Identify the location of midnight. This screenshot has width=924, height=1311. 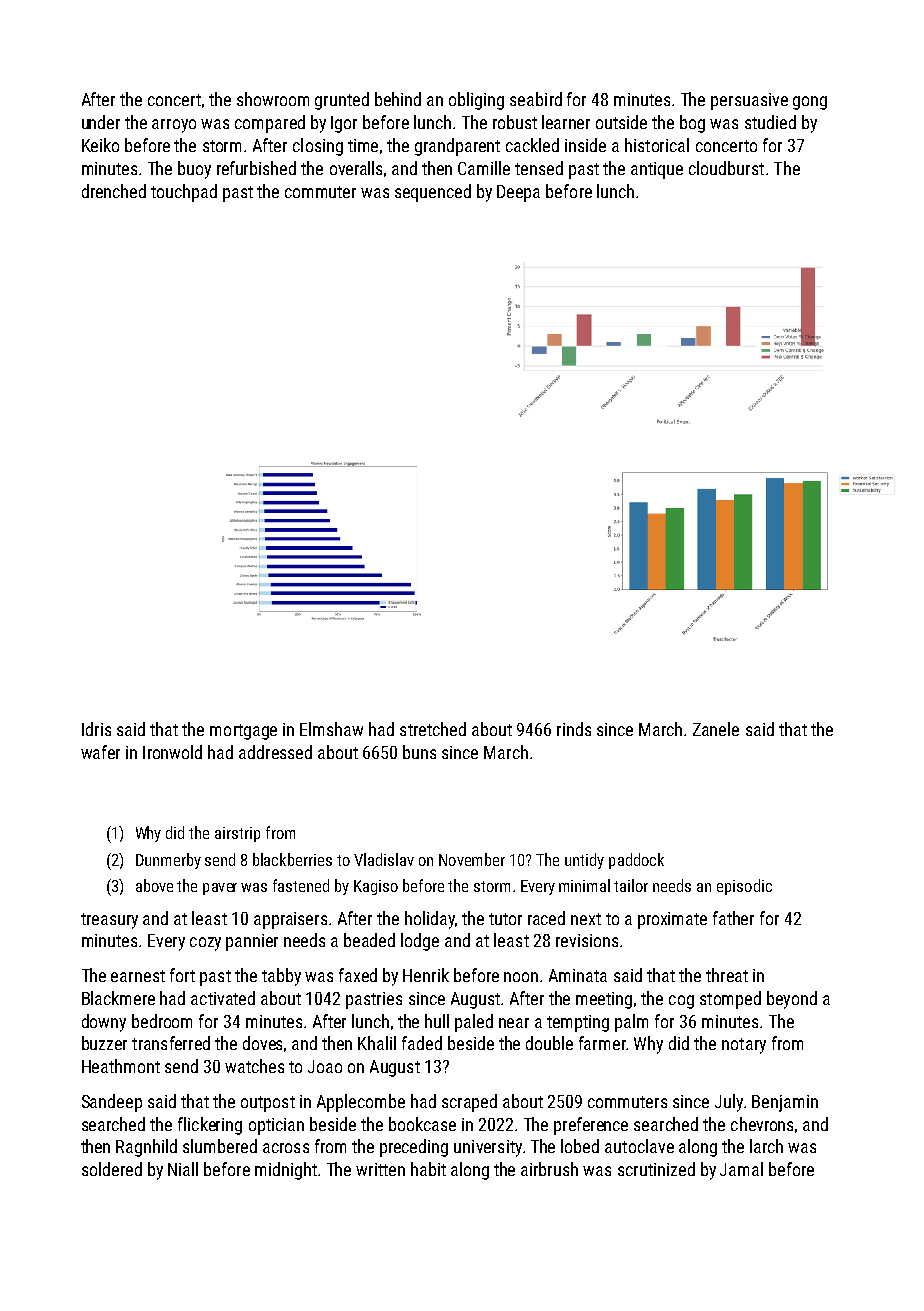
(286, 1171).
